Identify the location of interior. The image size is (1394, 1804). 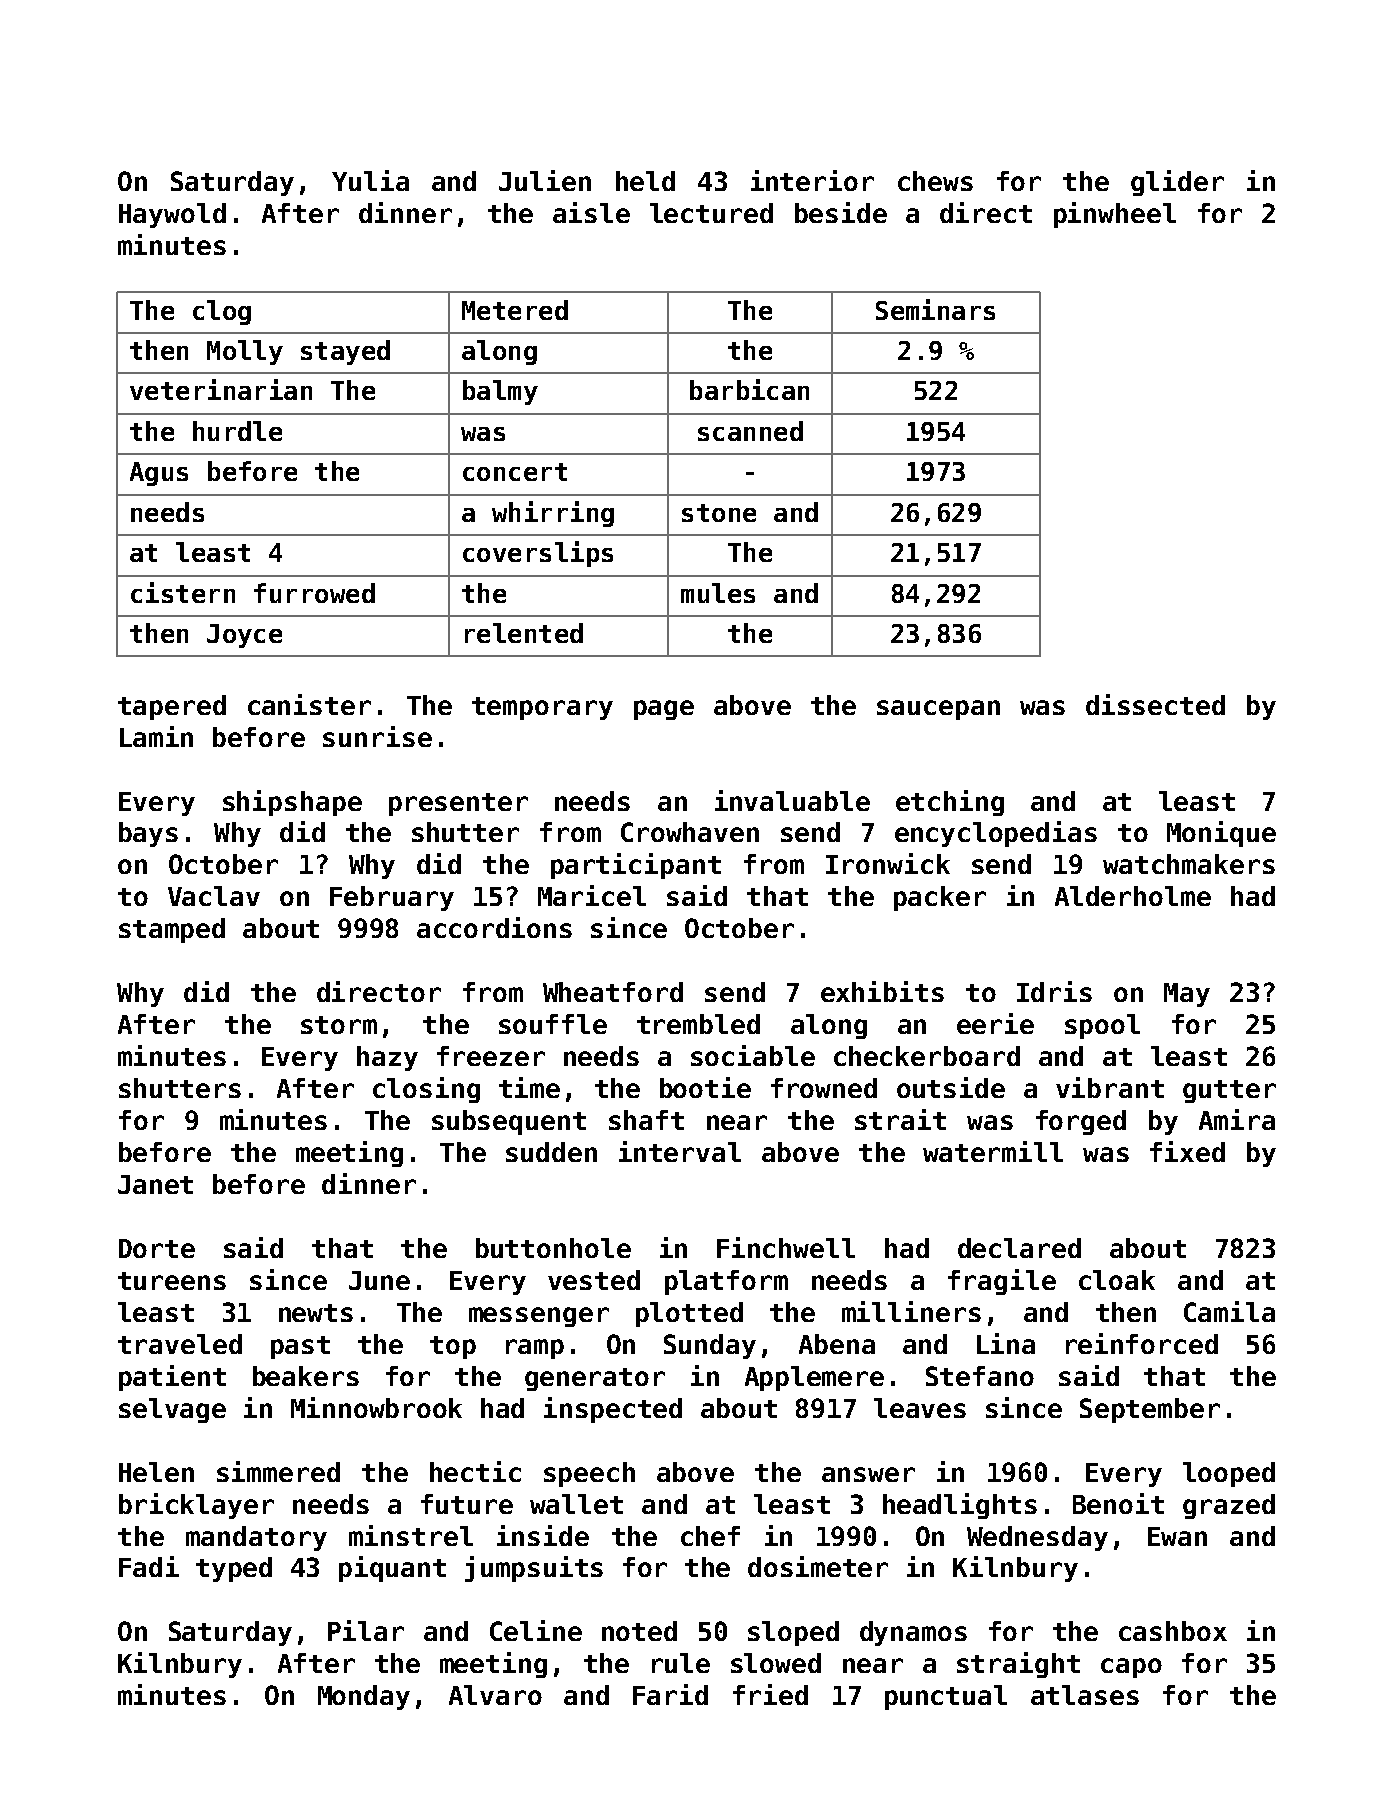
(812, 180).
